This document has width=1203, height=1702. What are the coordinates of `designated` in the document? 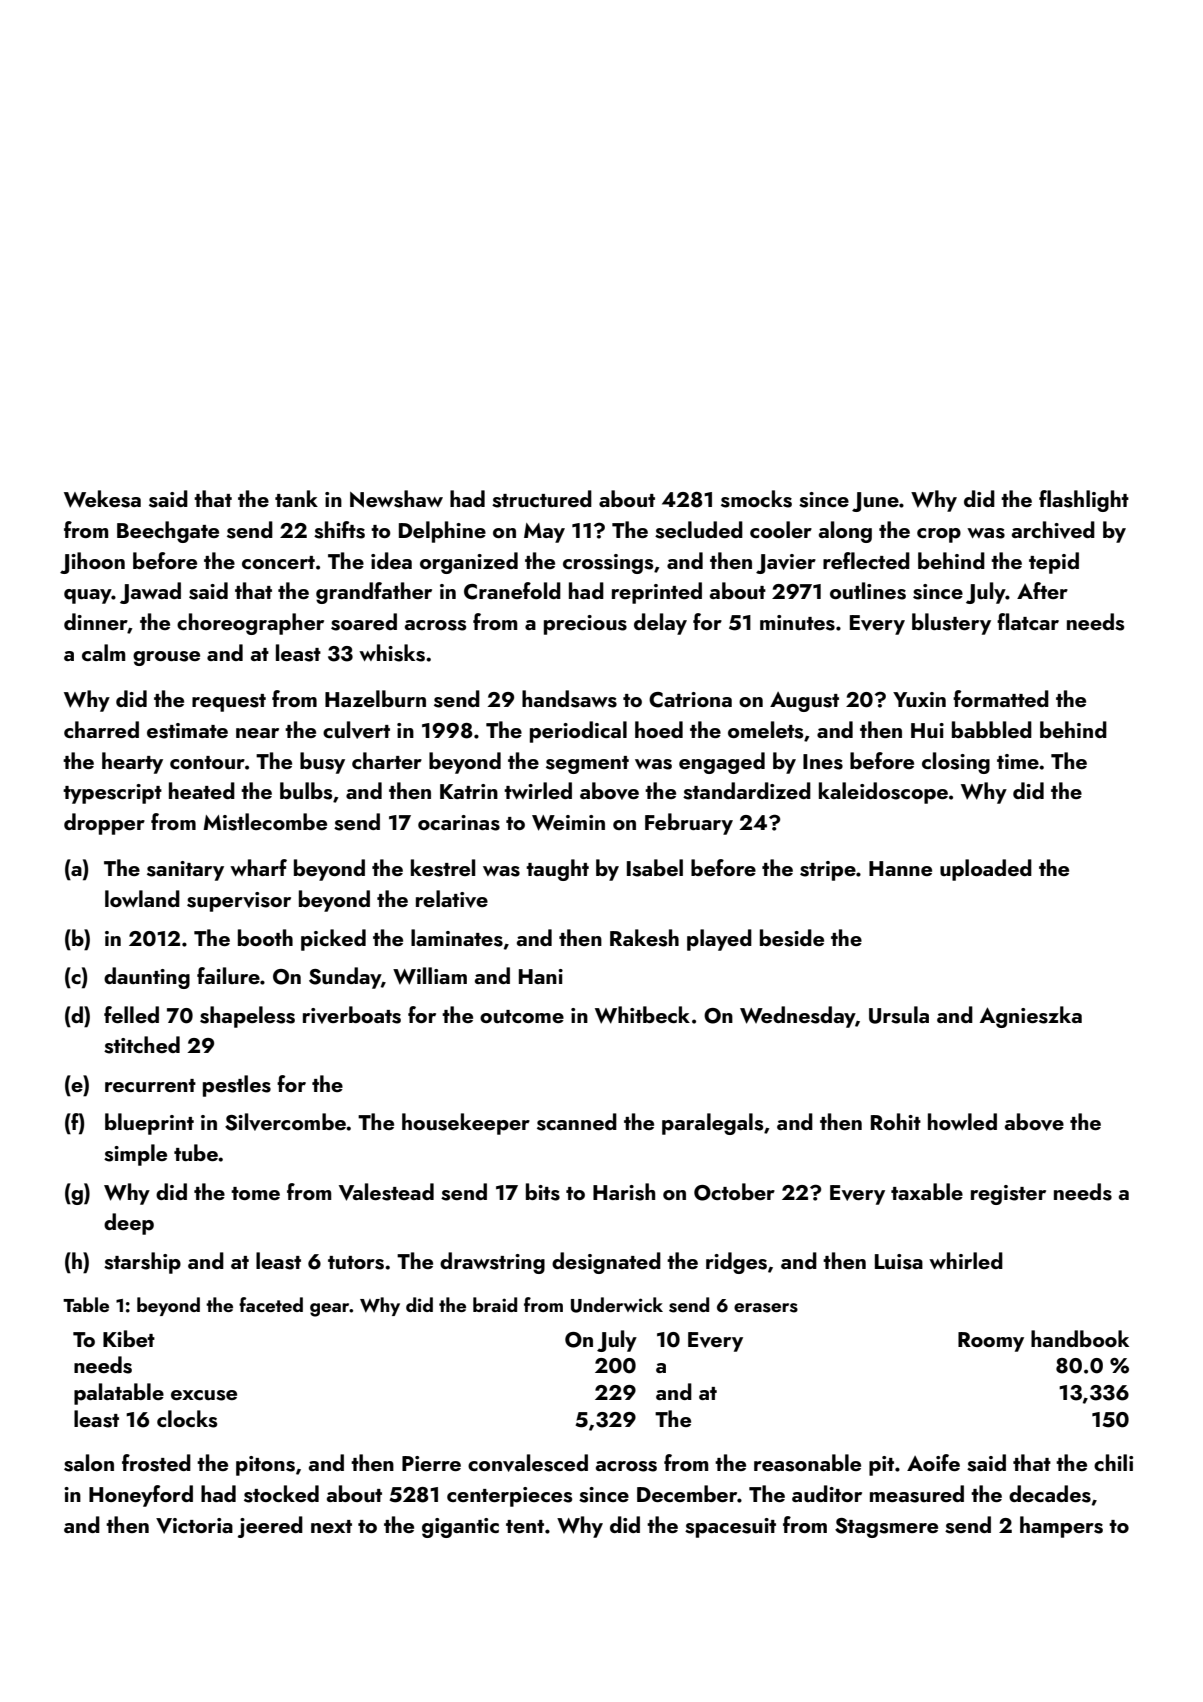 It's located at (606, 1263).
